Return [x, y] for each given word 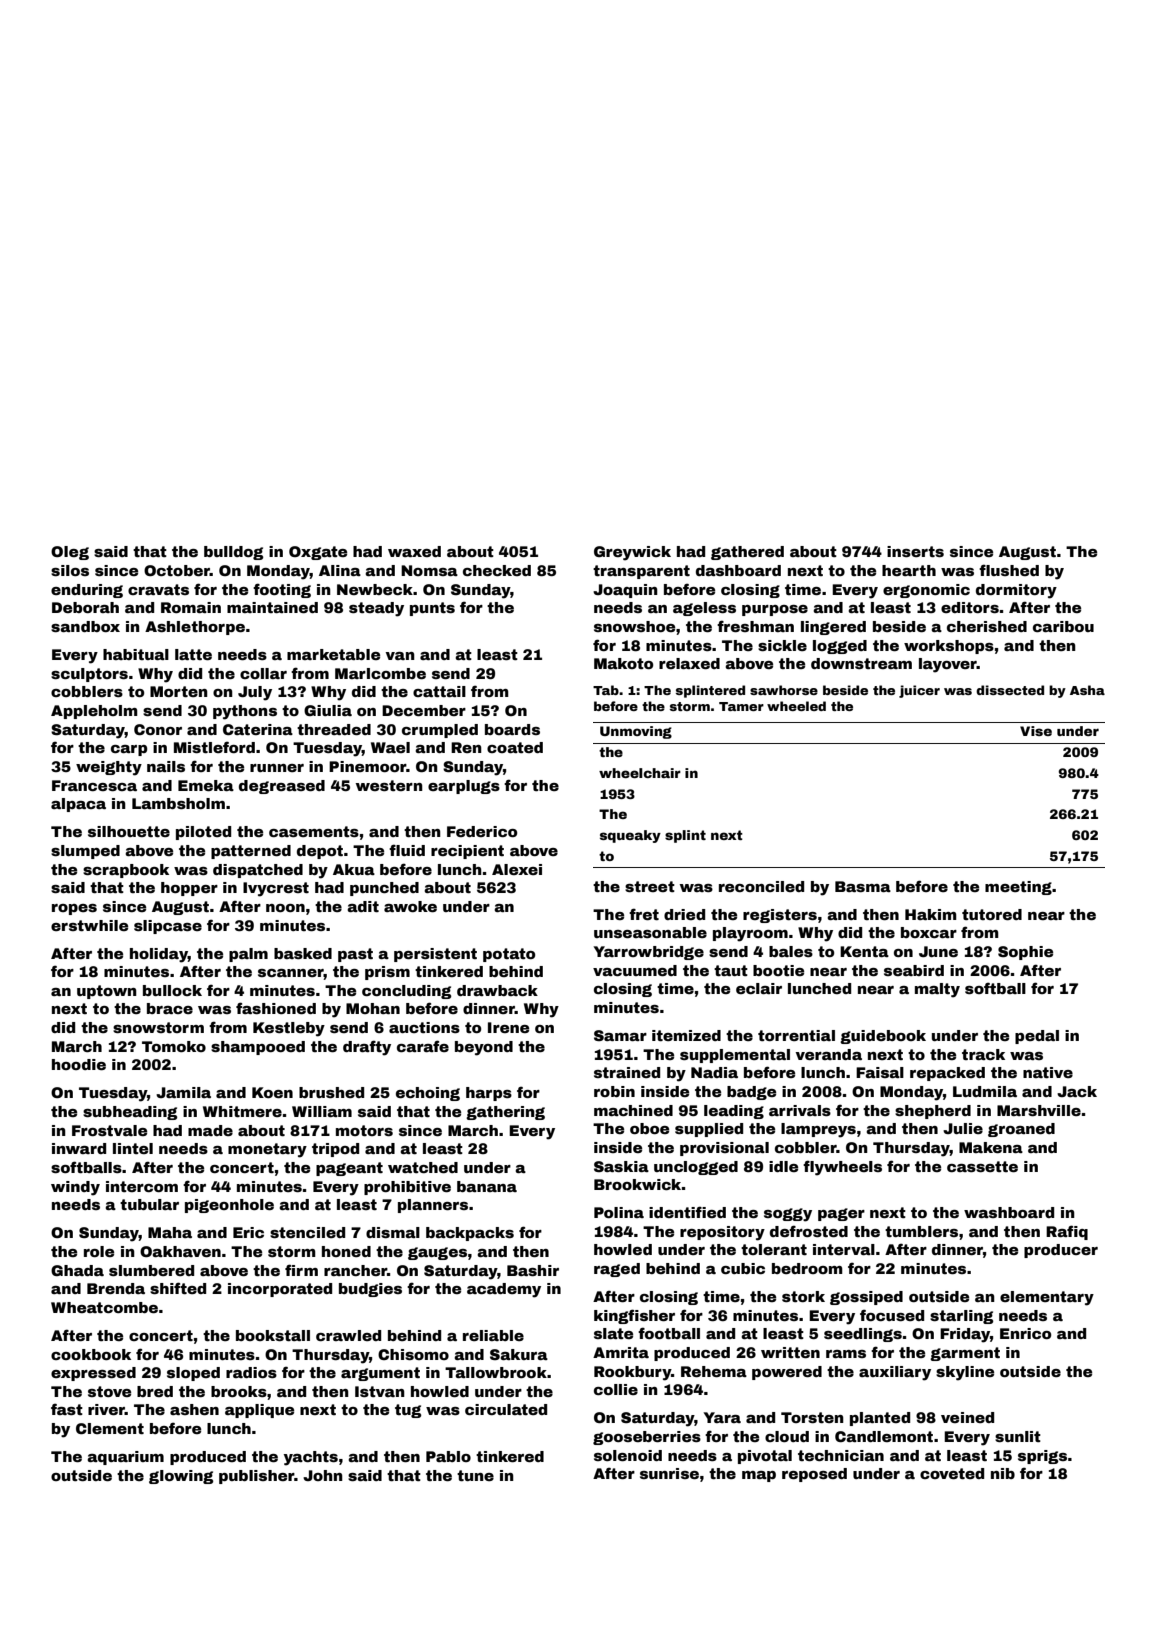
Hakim [931, 914]
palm [248, 955]
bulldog [234, 553]
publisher [256, 1477]
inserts [915, 551]
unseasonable [650, 932]
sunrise [669, 1473]
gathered [747, 553]
